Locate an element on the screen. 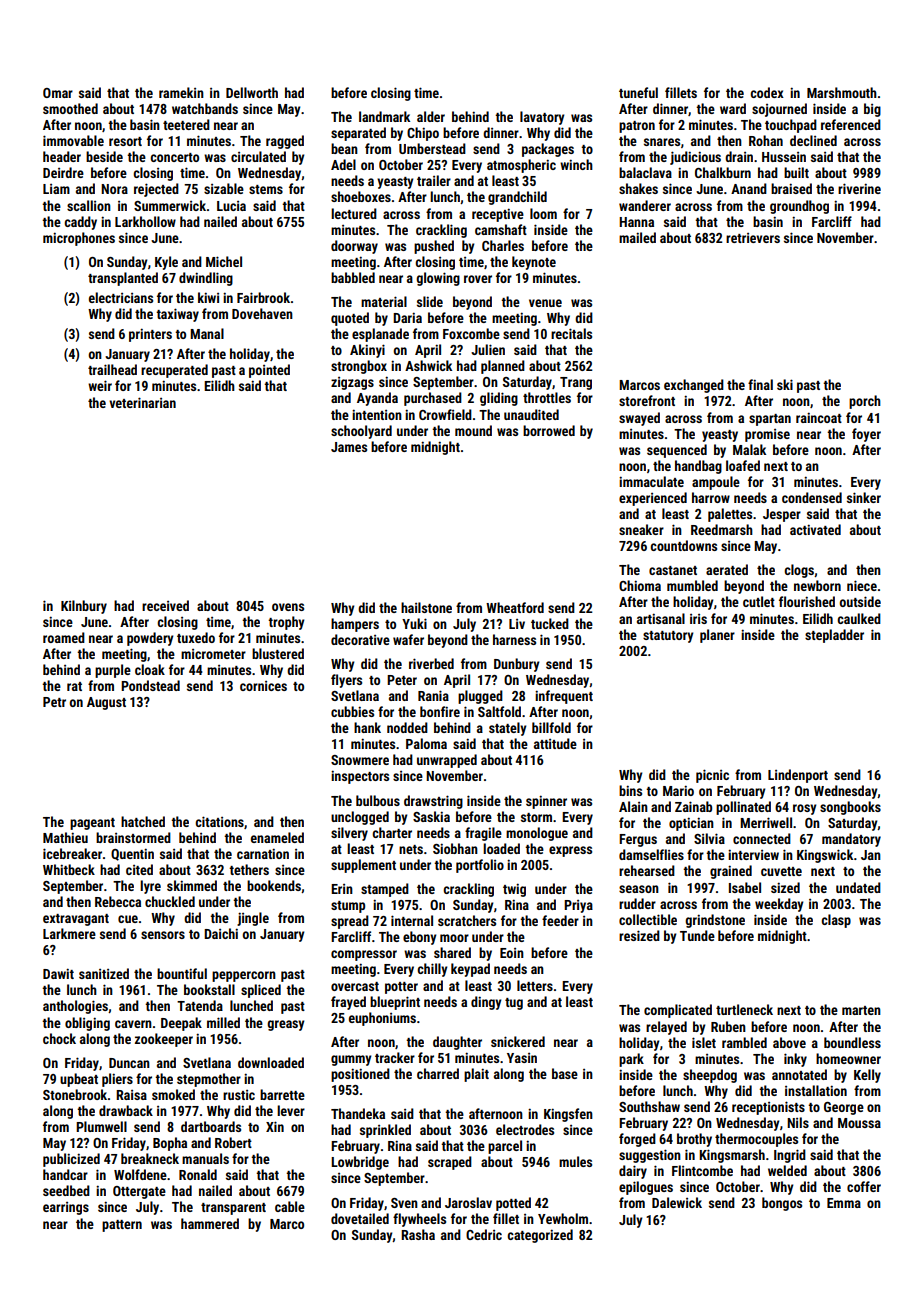  Dalewick is located at coordinates (677, 1202).
